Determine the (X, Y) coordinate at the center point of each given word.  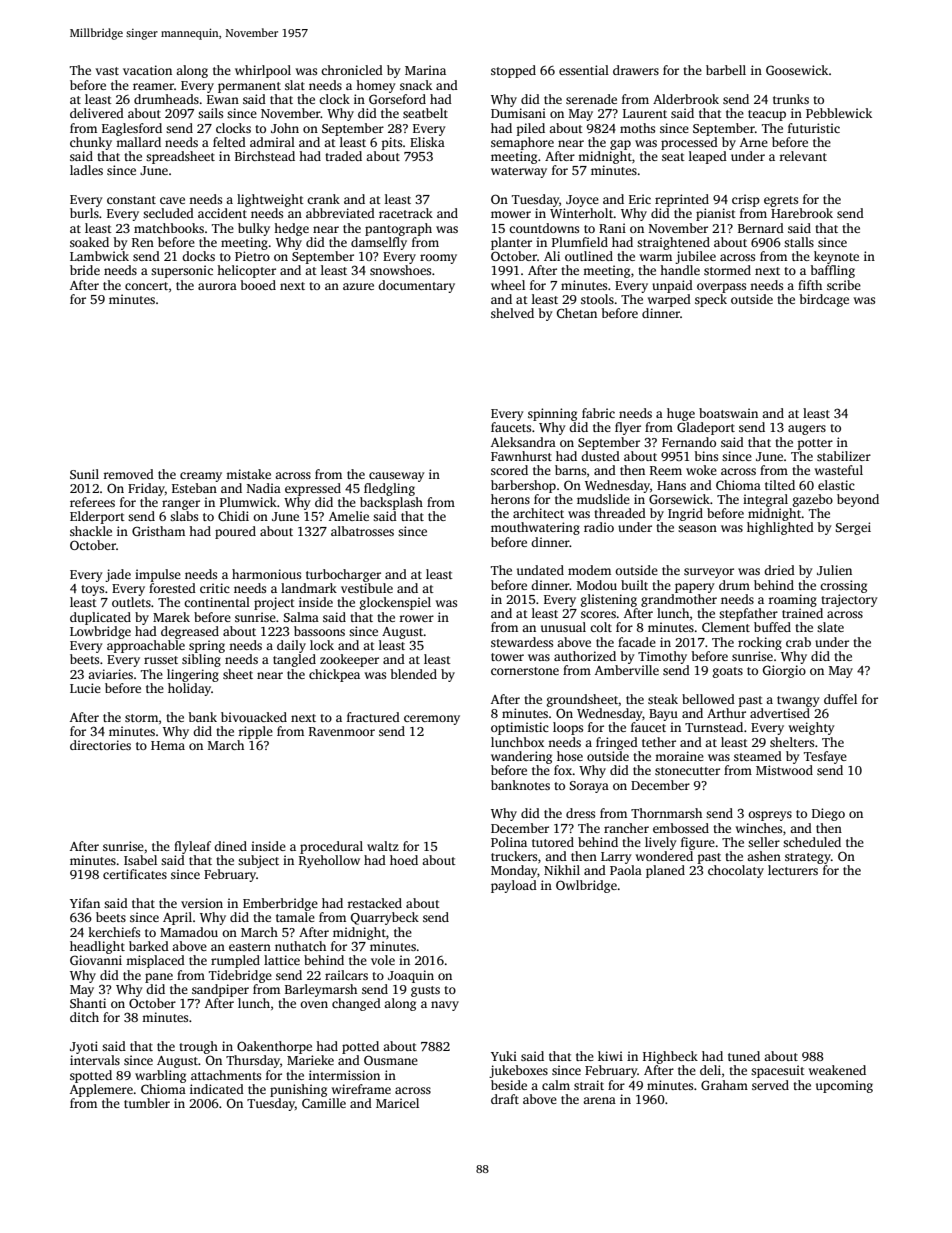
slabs (184, 516)
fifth (810, 285)
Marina (425, 70)
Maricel (397, 1103)
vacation (147, 70)
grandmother (679, 600)
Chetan (577, 313)
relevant (803, 156)
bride (85, 270)
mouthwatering (535, 528)
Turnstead (714, 727)
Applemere (101, 1090)
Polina (509, 842)
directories (100, 745)
